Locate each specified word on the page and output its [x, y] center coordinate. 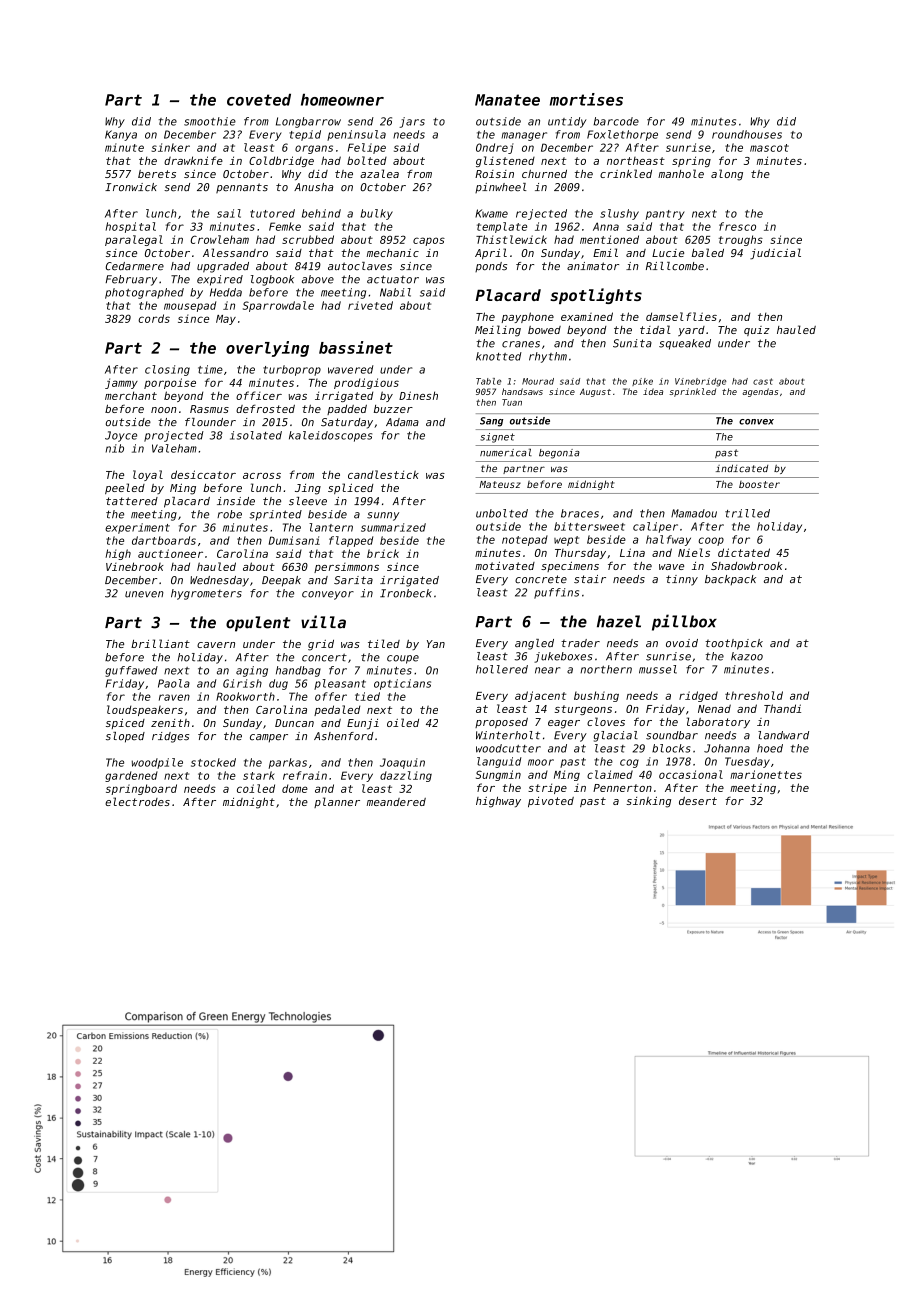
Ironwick [131, 187]
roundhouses [747, 134]
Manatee [507, 100]
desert [698, 801]
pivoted [551, 802]
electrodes [137, 801]
